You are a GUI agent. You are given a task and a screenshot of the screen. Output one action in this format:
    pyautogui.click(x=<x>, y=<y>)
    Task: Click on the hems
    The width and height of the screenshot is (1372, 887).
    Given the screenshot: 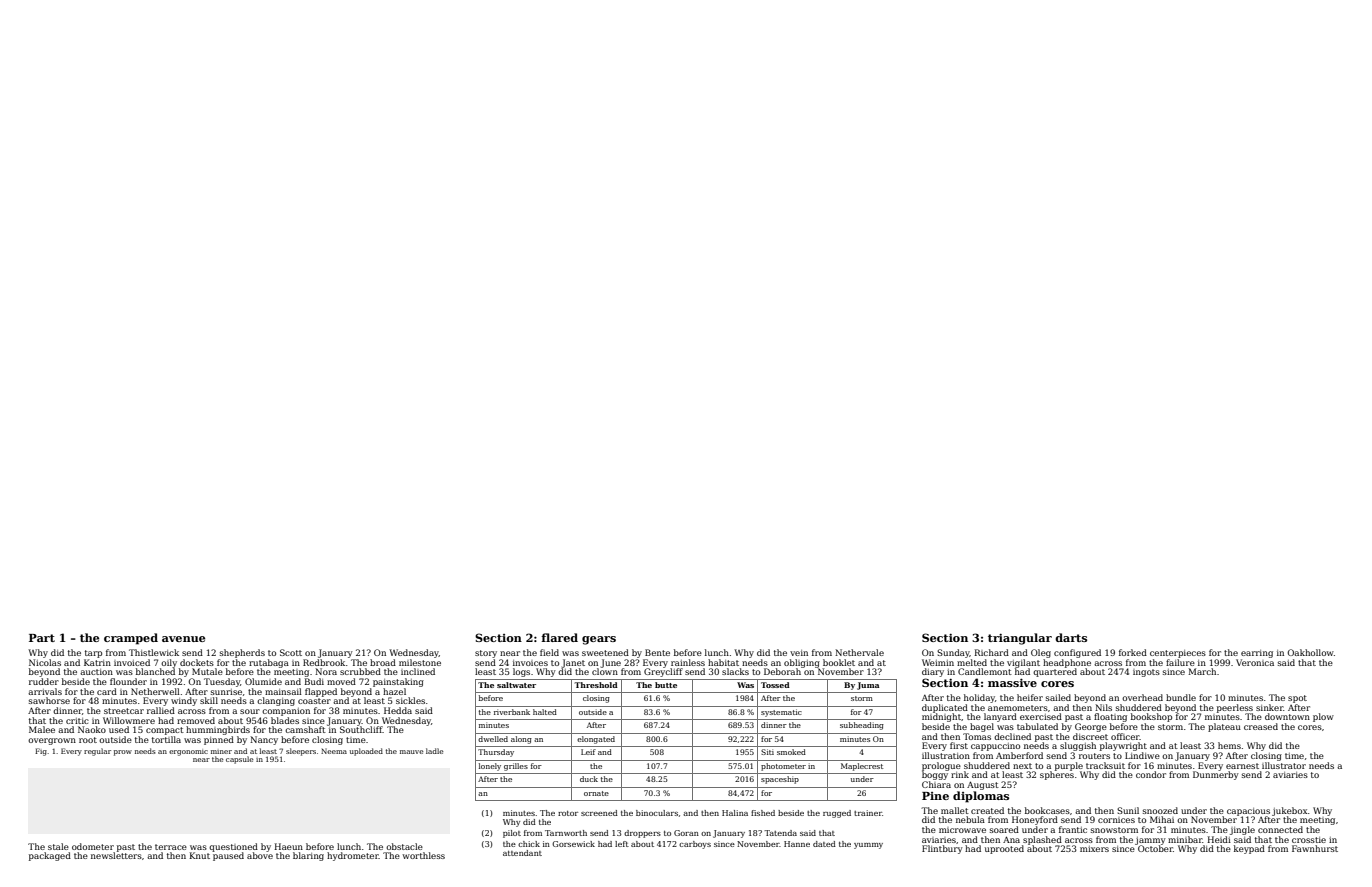 What is the action you would take?
    pyautogui.click(x=1229, y=745)
